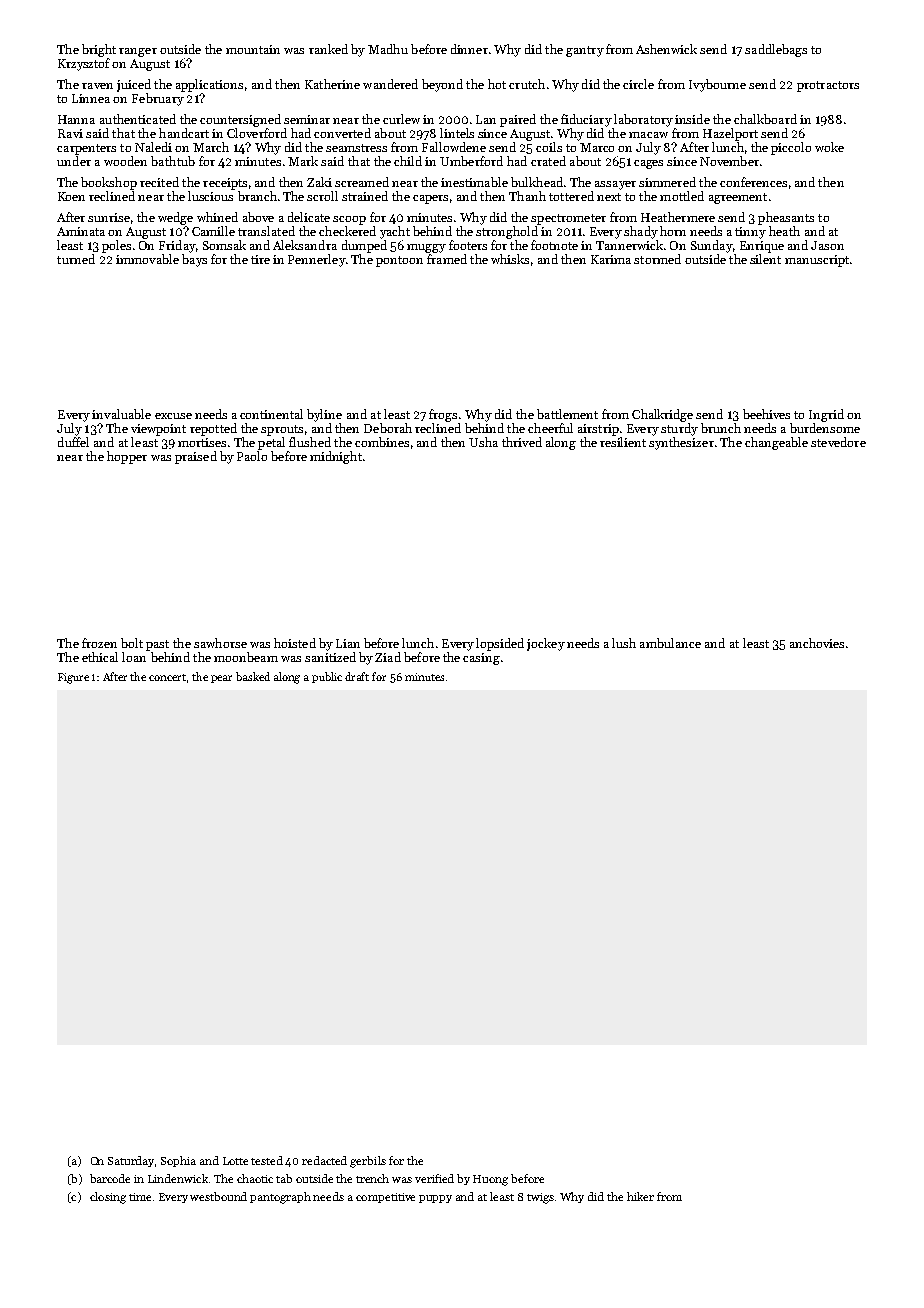  What do you see at coordinates (497, 84) in the screenshot?
I see `hot` at bounding box center [497, 84].
